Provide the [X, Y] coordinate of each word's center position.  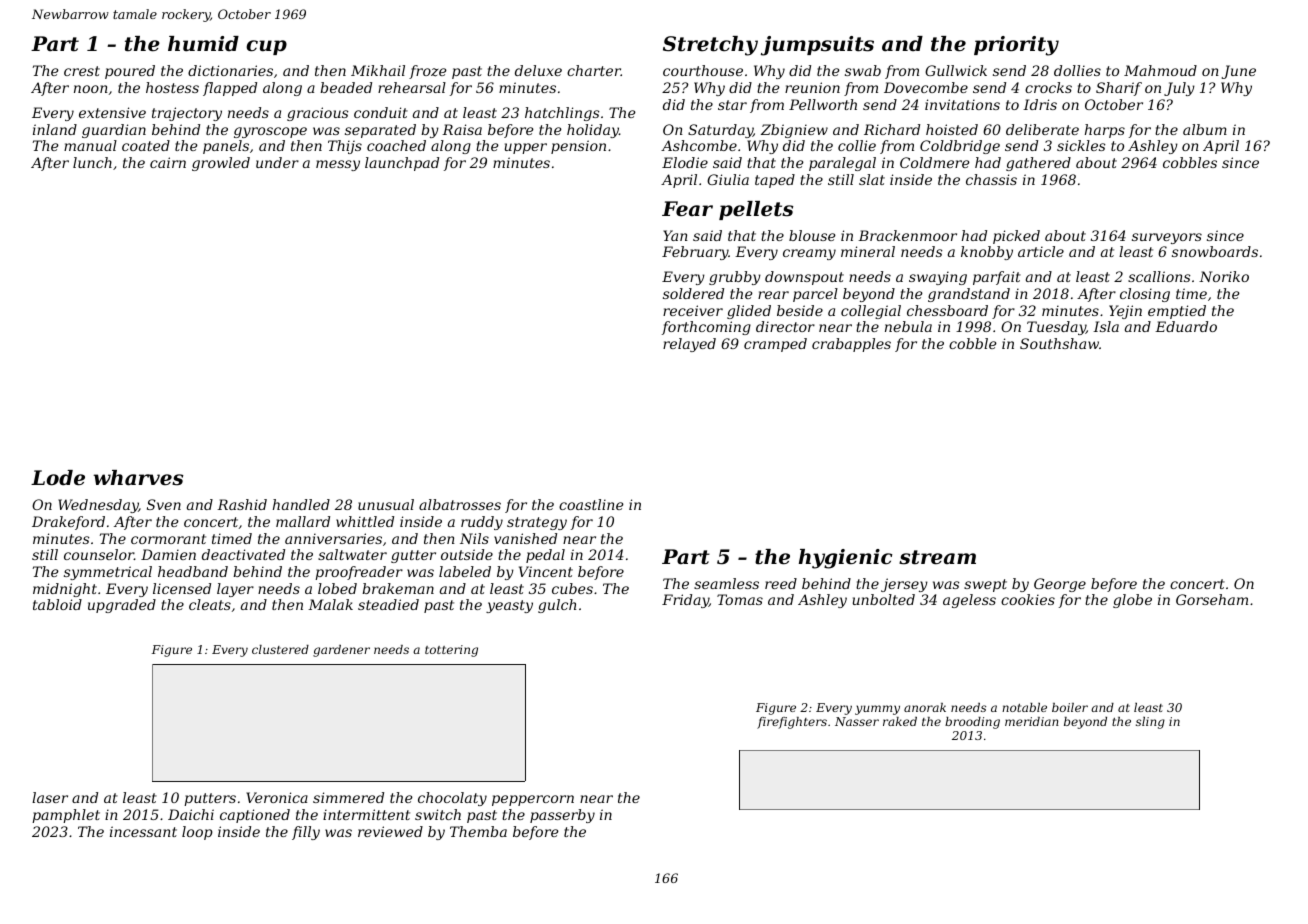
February [695, 253]
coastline [591, 504]
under [277, 162]
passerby [562, 816]
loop [197, 833]
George [1060, 585]
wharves [138, 478]
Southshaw [1059, 343]
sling [1150, 723]
